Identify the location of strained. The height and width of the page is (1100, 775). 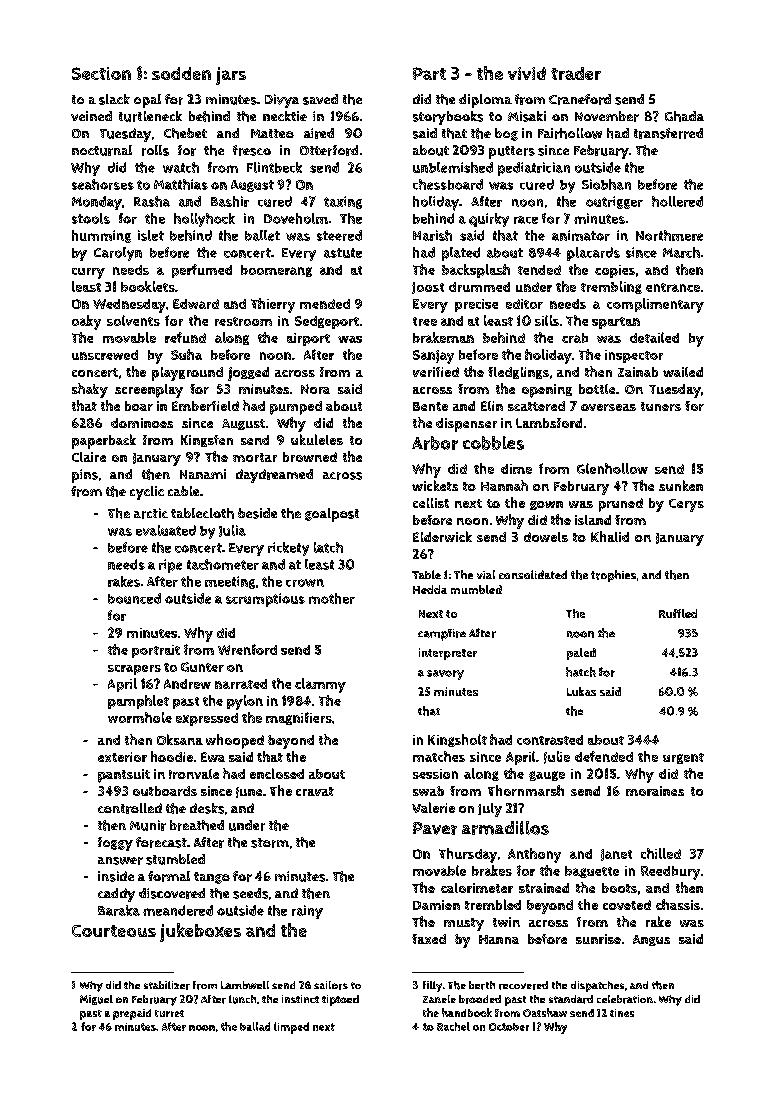
(544, 888).
